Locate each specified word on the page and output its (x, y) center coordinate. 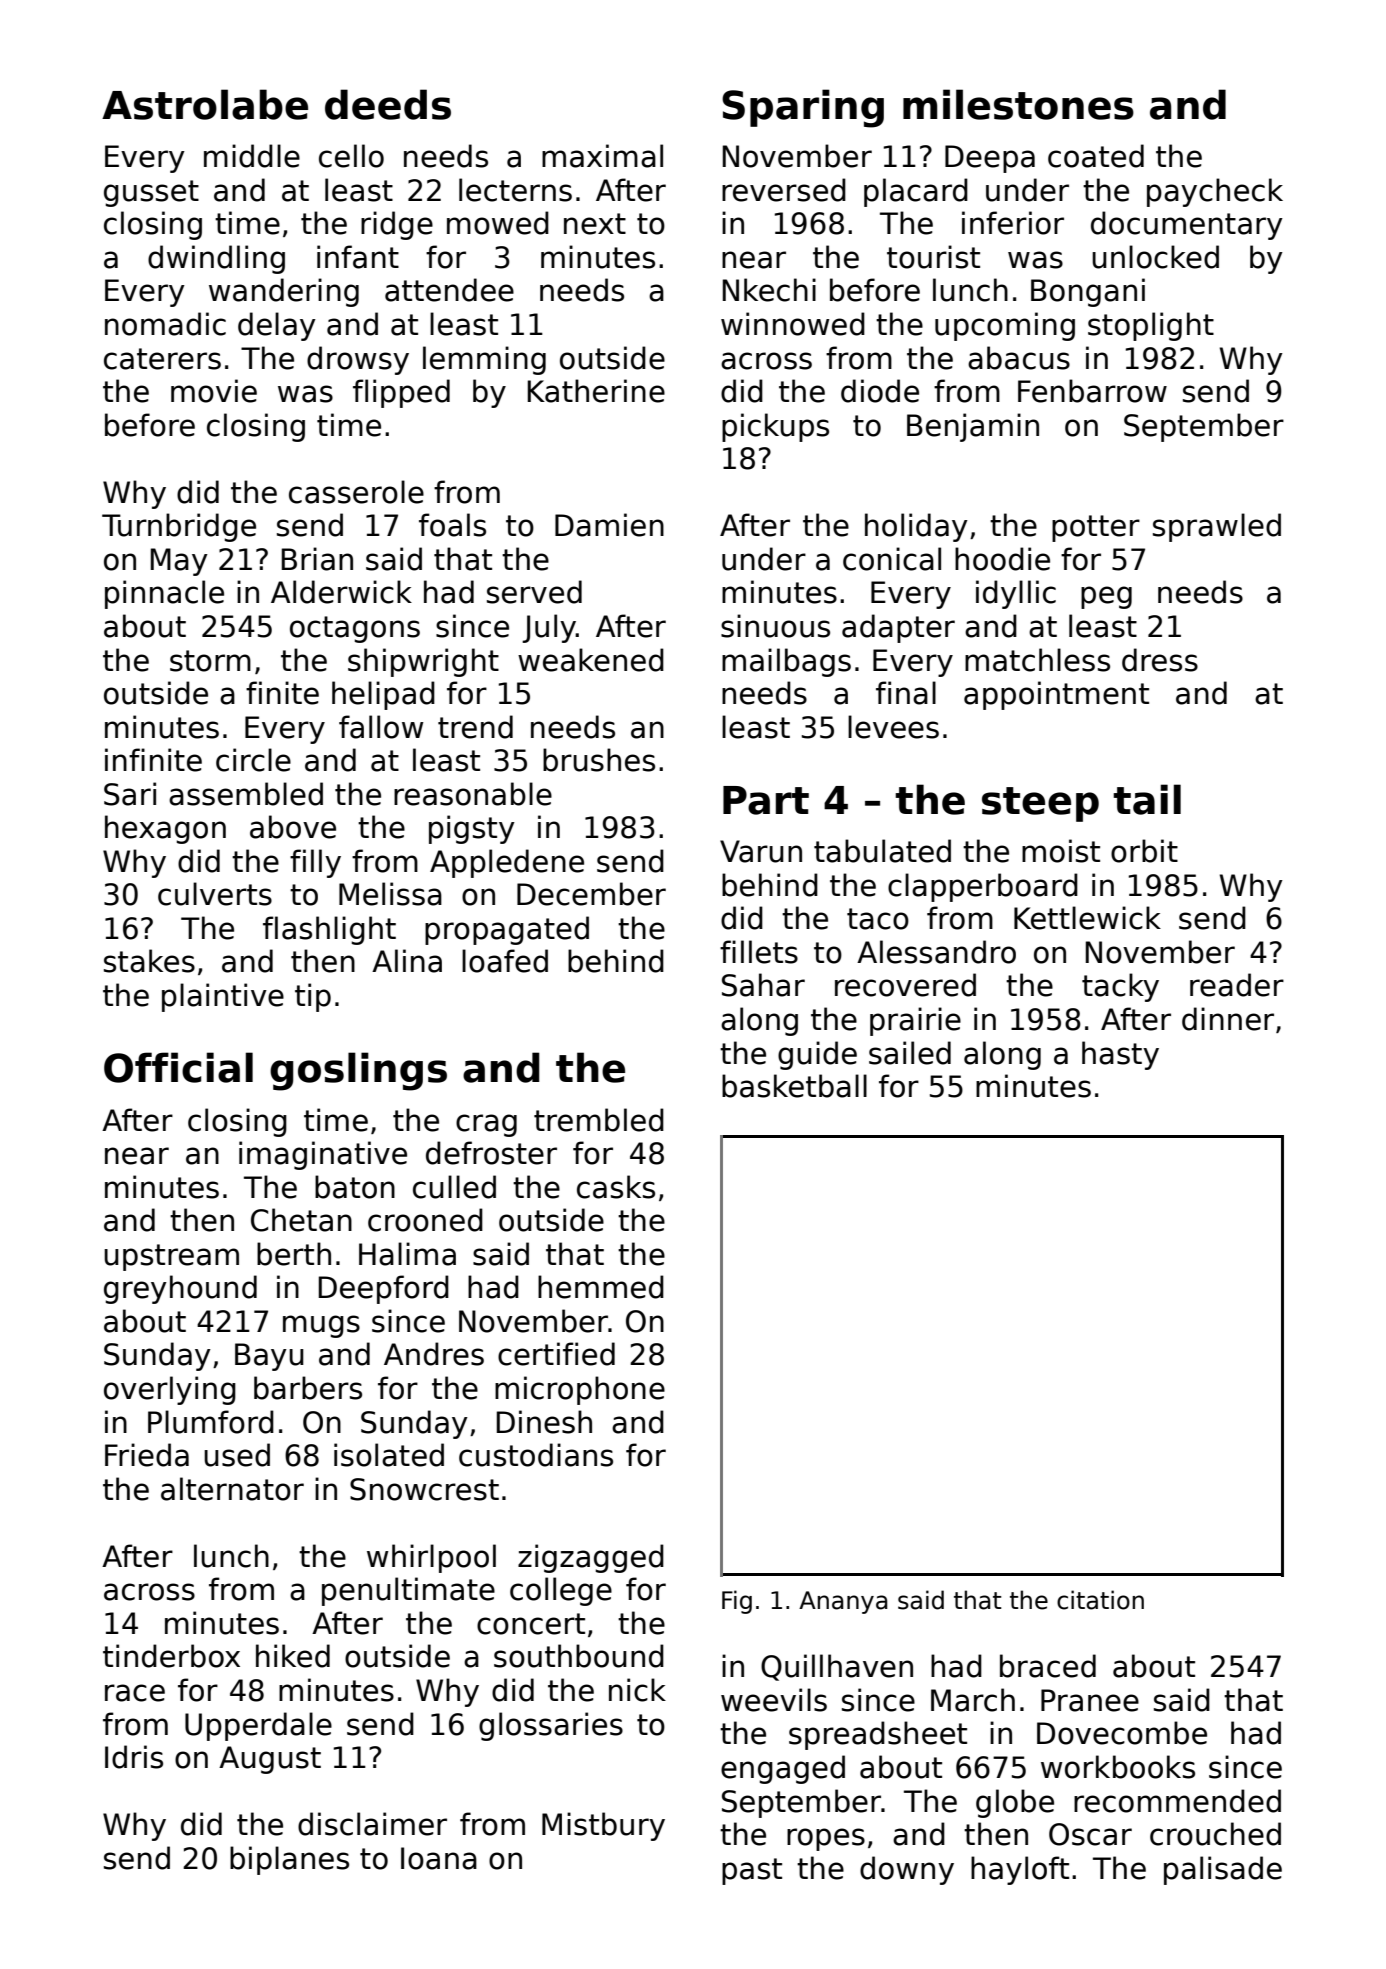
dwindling (216, 259)
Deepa (990, 159)
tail (1147, 799)
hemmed (601, 1287)
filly (315, 863)
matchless (1037, 660)
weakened (591, 660)
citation (1100, 1600)
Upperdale (258, 1726)
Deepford (384, 1289)
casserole (356, 492)
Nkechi (769, 290)
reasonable (473, 794)
